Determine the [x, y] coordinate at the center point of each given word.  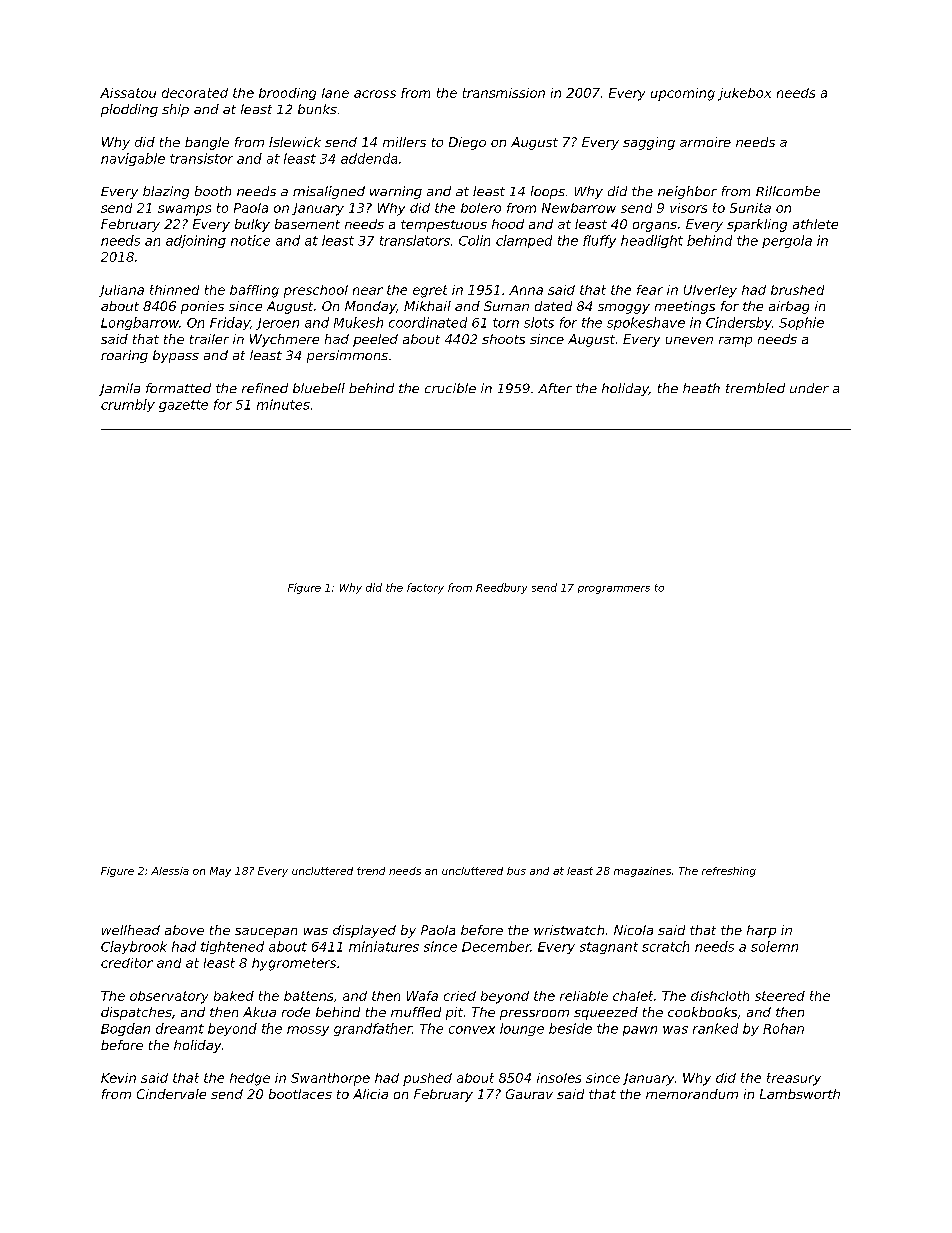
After [555, 388]
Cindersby [739, 323]
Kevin [118, 1078]
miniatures [384, 946]
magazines [642, 872]
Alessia [170, 871]
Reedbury [501, 588]
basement [307, 224]
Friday [230, 323]
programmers [614, 590]
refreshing [729, 872]
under [809, 388]
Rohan [783, 1028]
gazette [183, 406]
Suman [506, 306]
